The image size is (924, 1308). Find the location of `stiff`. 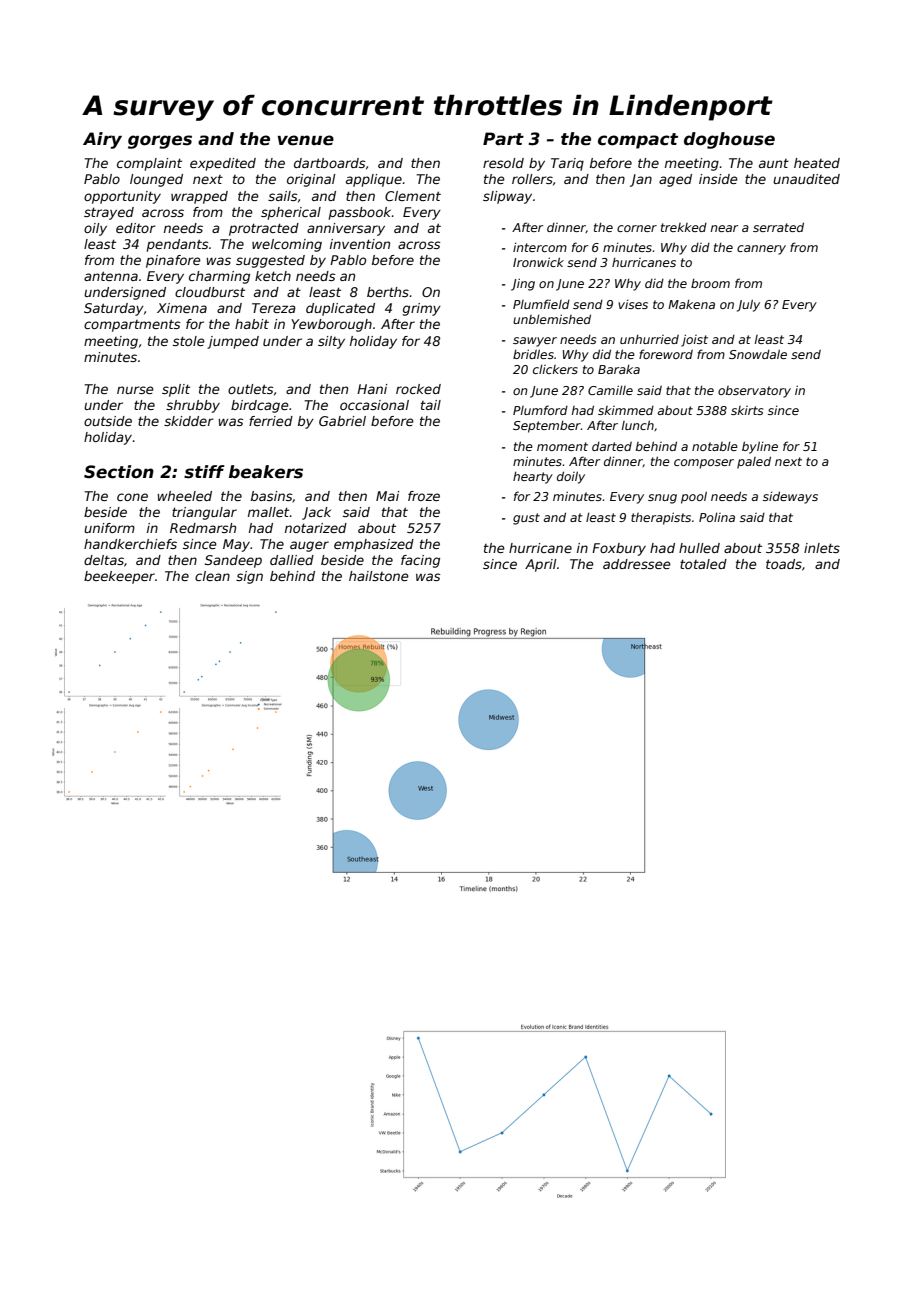

stiff is located at coordinates (204, 472).
